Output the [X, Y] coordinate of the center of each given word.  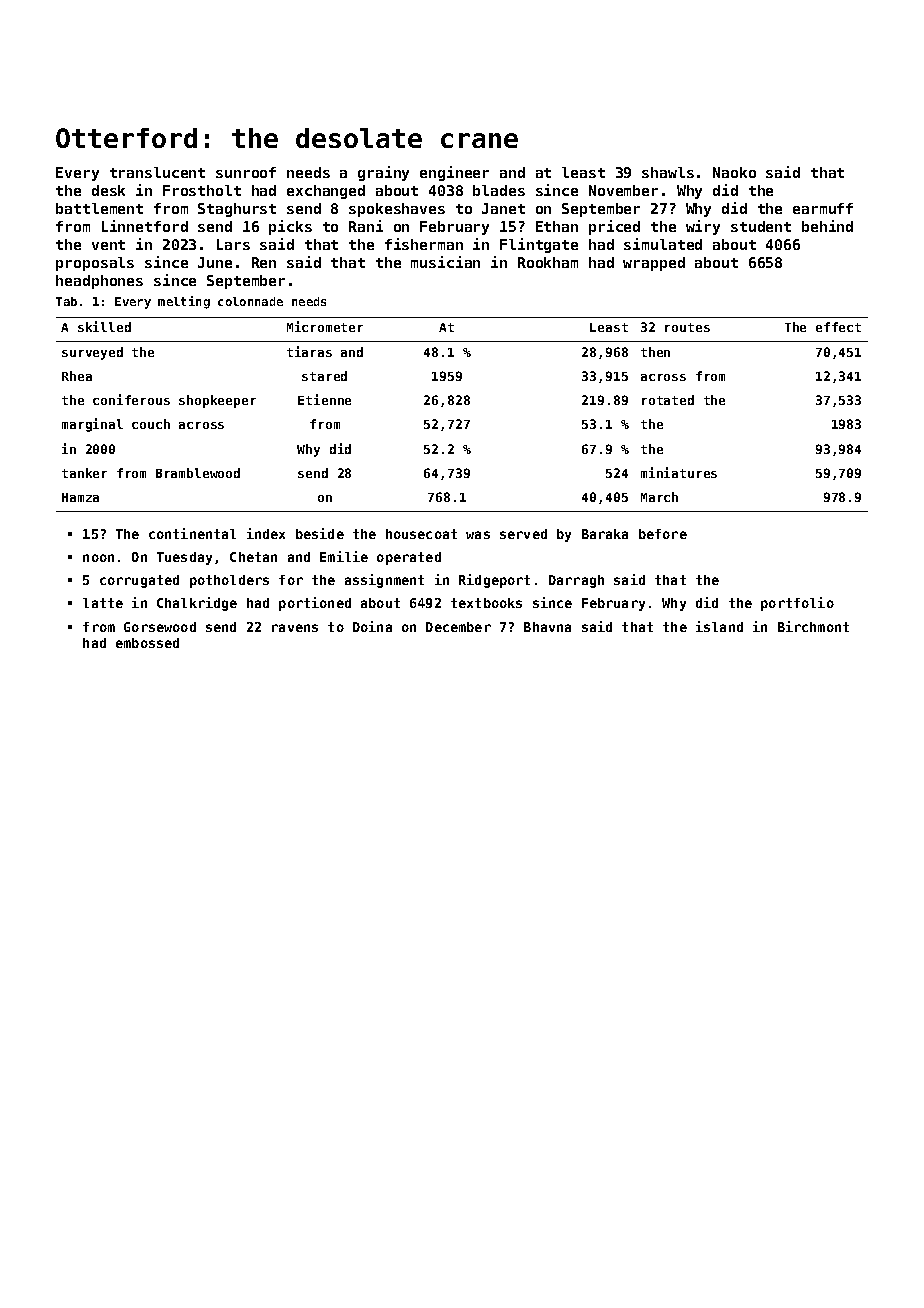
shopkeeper [217, 401]
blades [499, 190]
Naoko [734, 172]
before [663, 534]
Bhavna [547, 627]
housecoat [421, 534]
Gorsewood [160, 627]
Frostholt [202, 190]
